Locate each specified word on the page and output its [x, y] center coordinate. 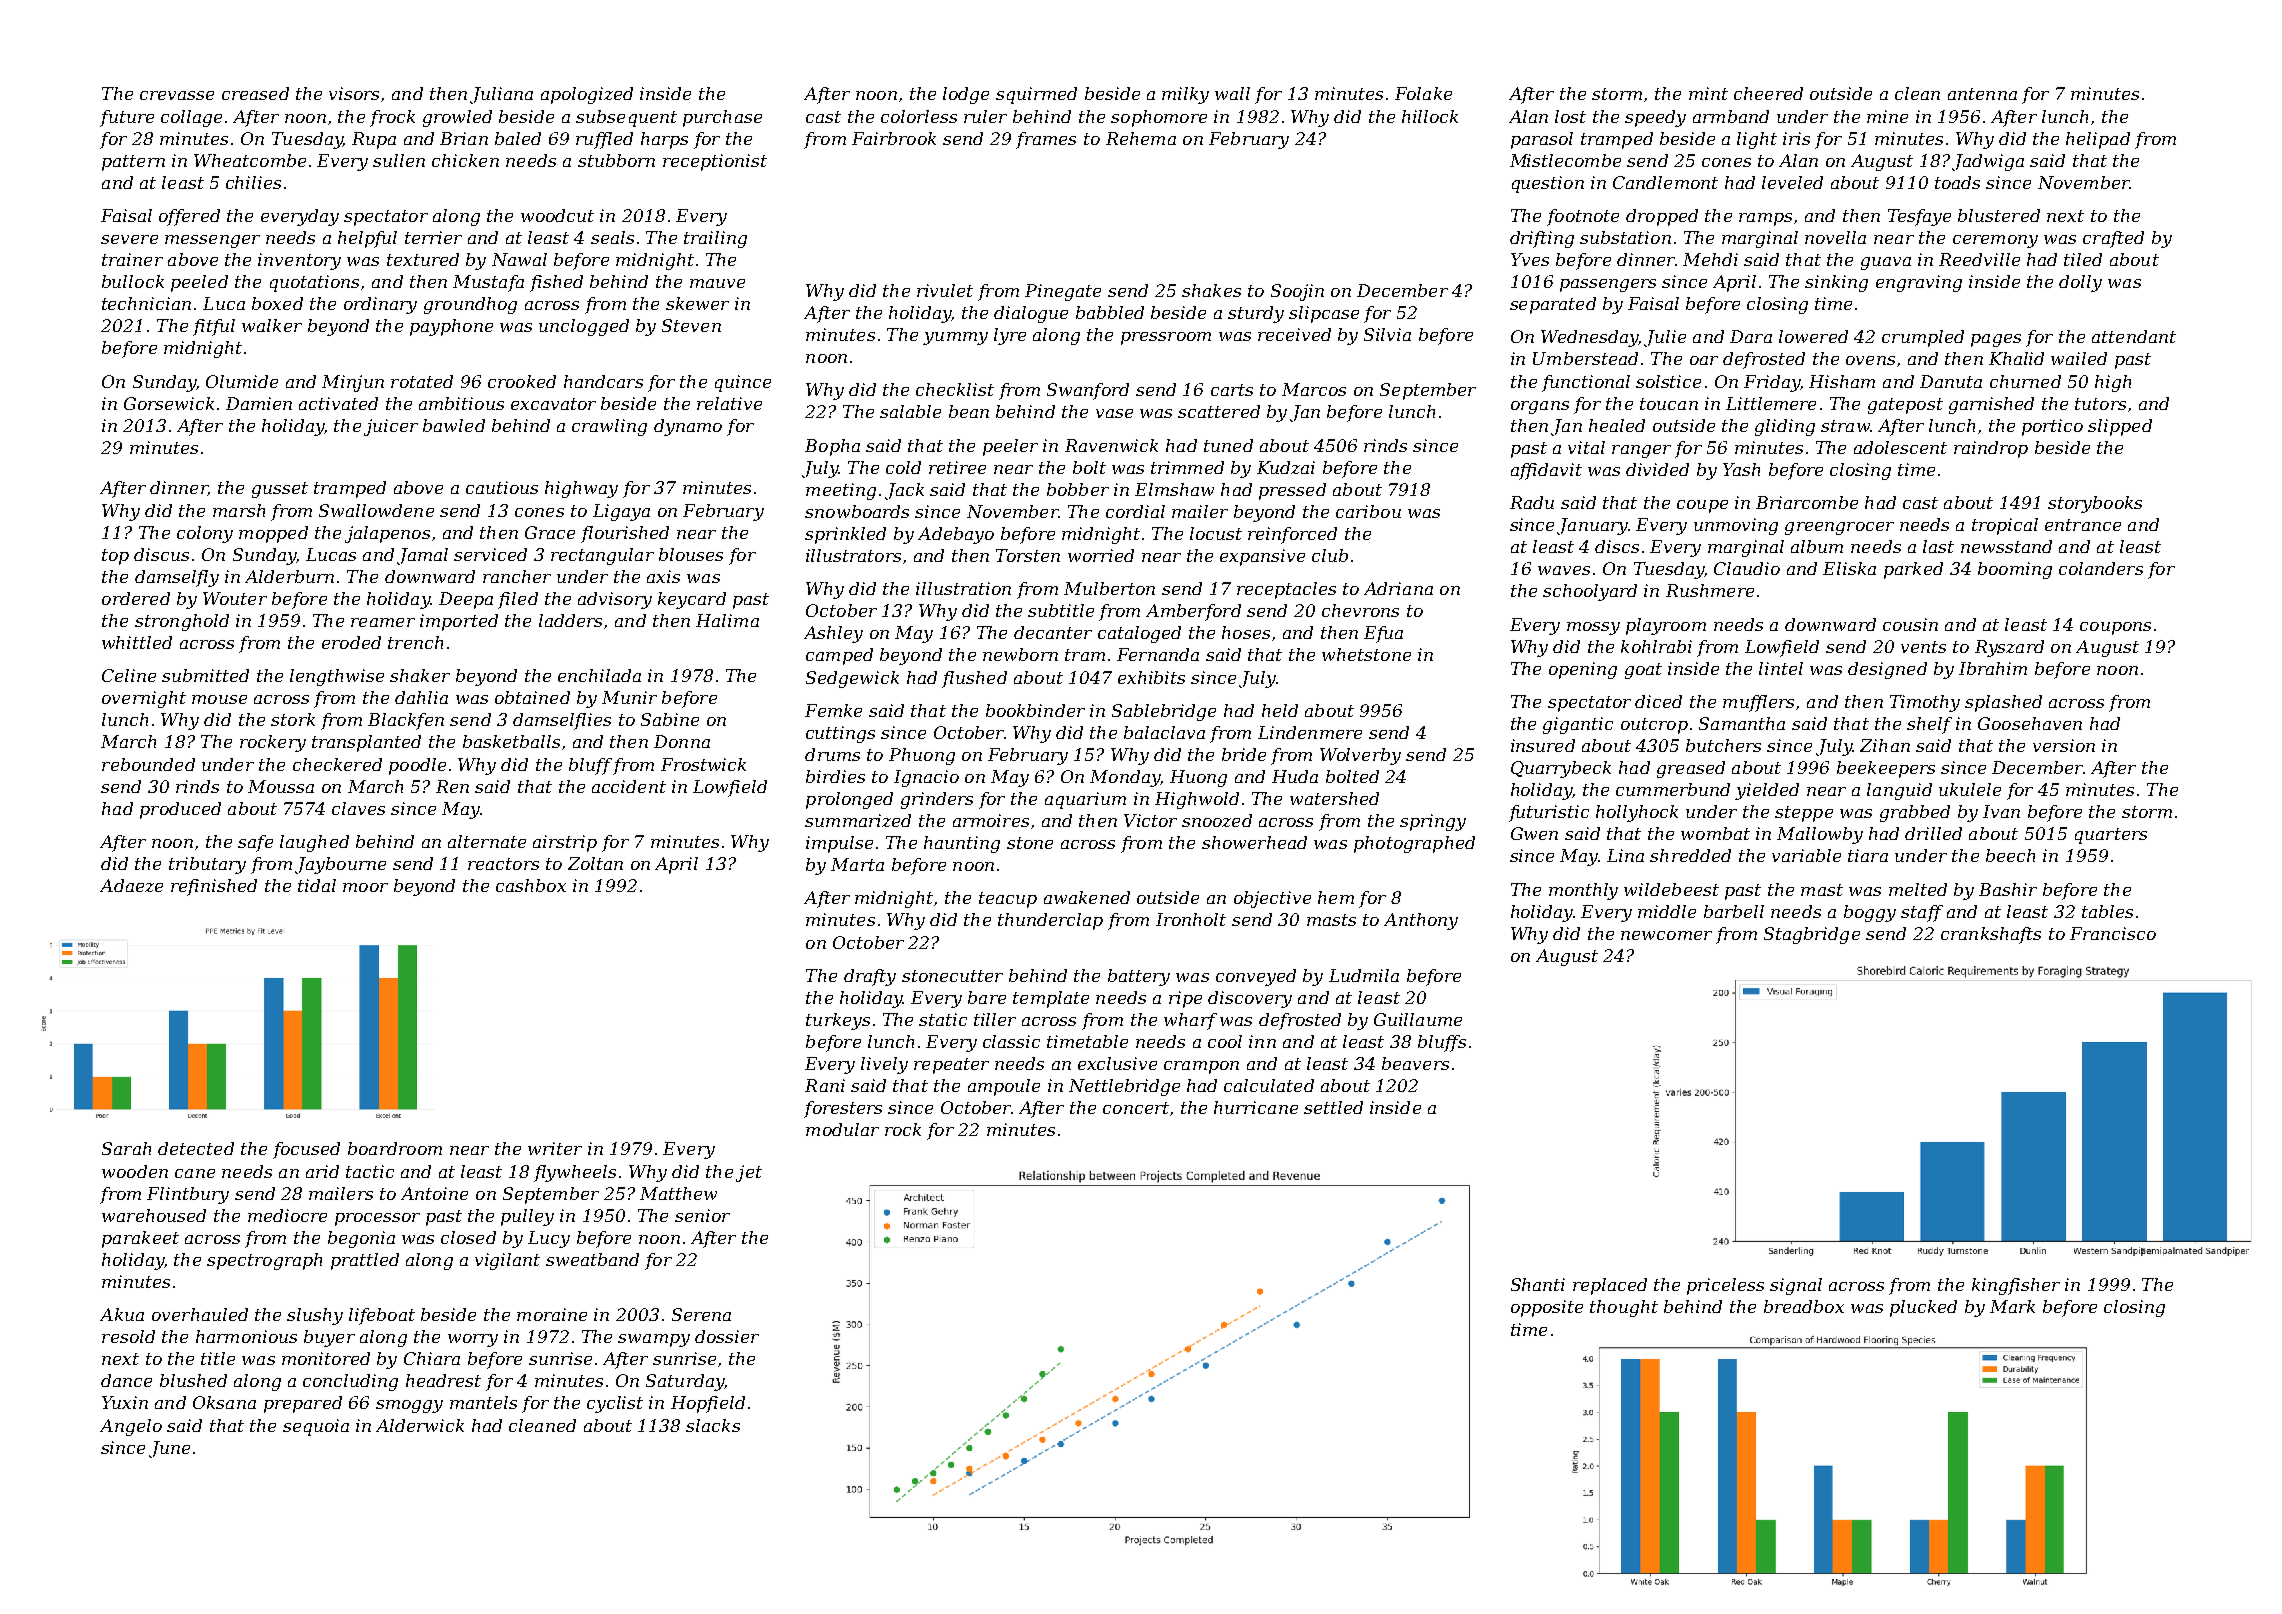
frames [1046, 140]
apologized [587, 95]
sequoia [316, 1427]
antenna [1982, 94]
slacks [713, 1425]
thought [1624, 1308]
